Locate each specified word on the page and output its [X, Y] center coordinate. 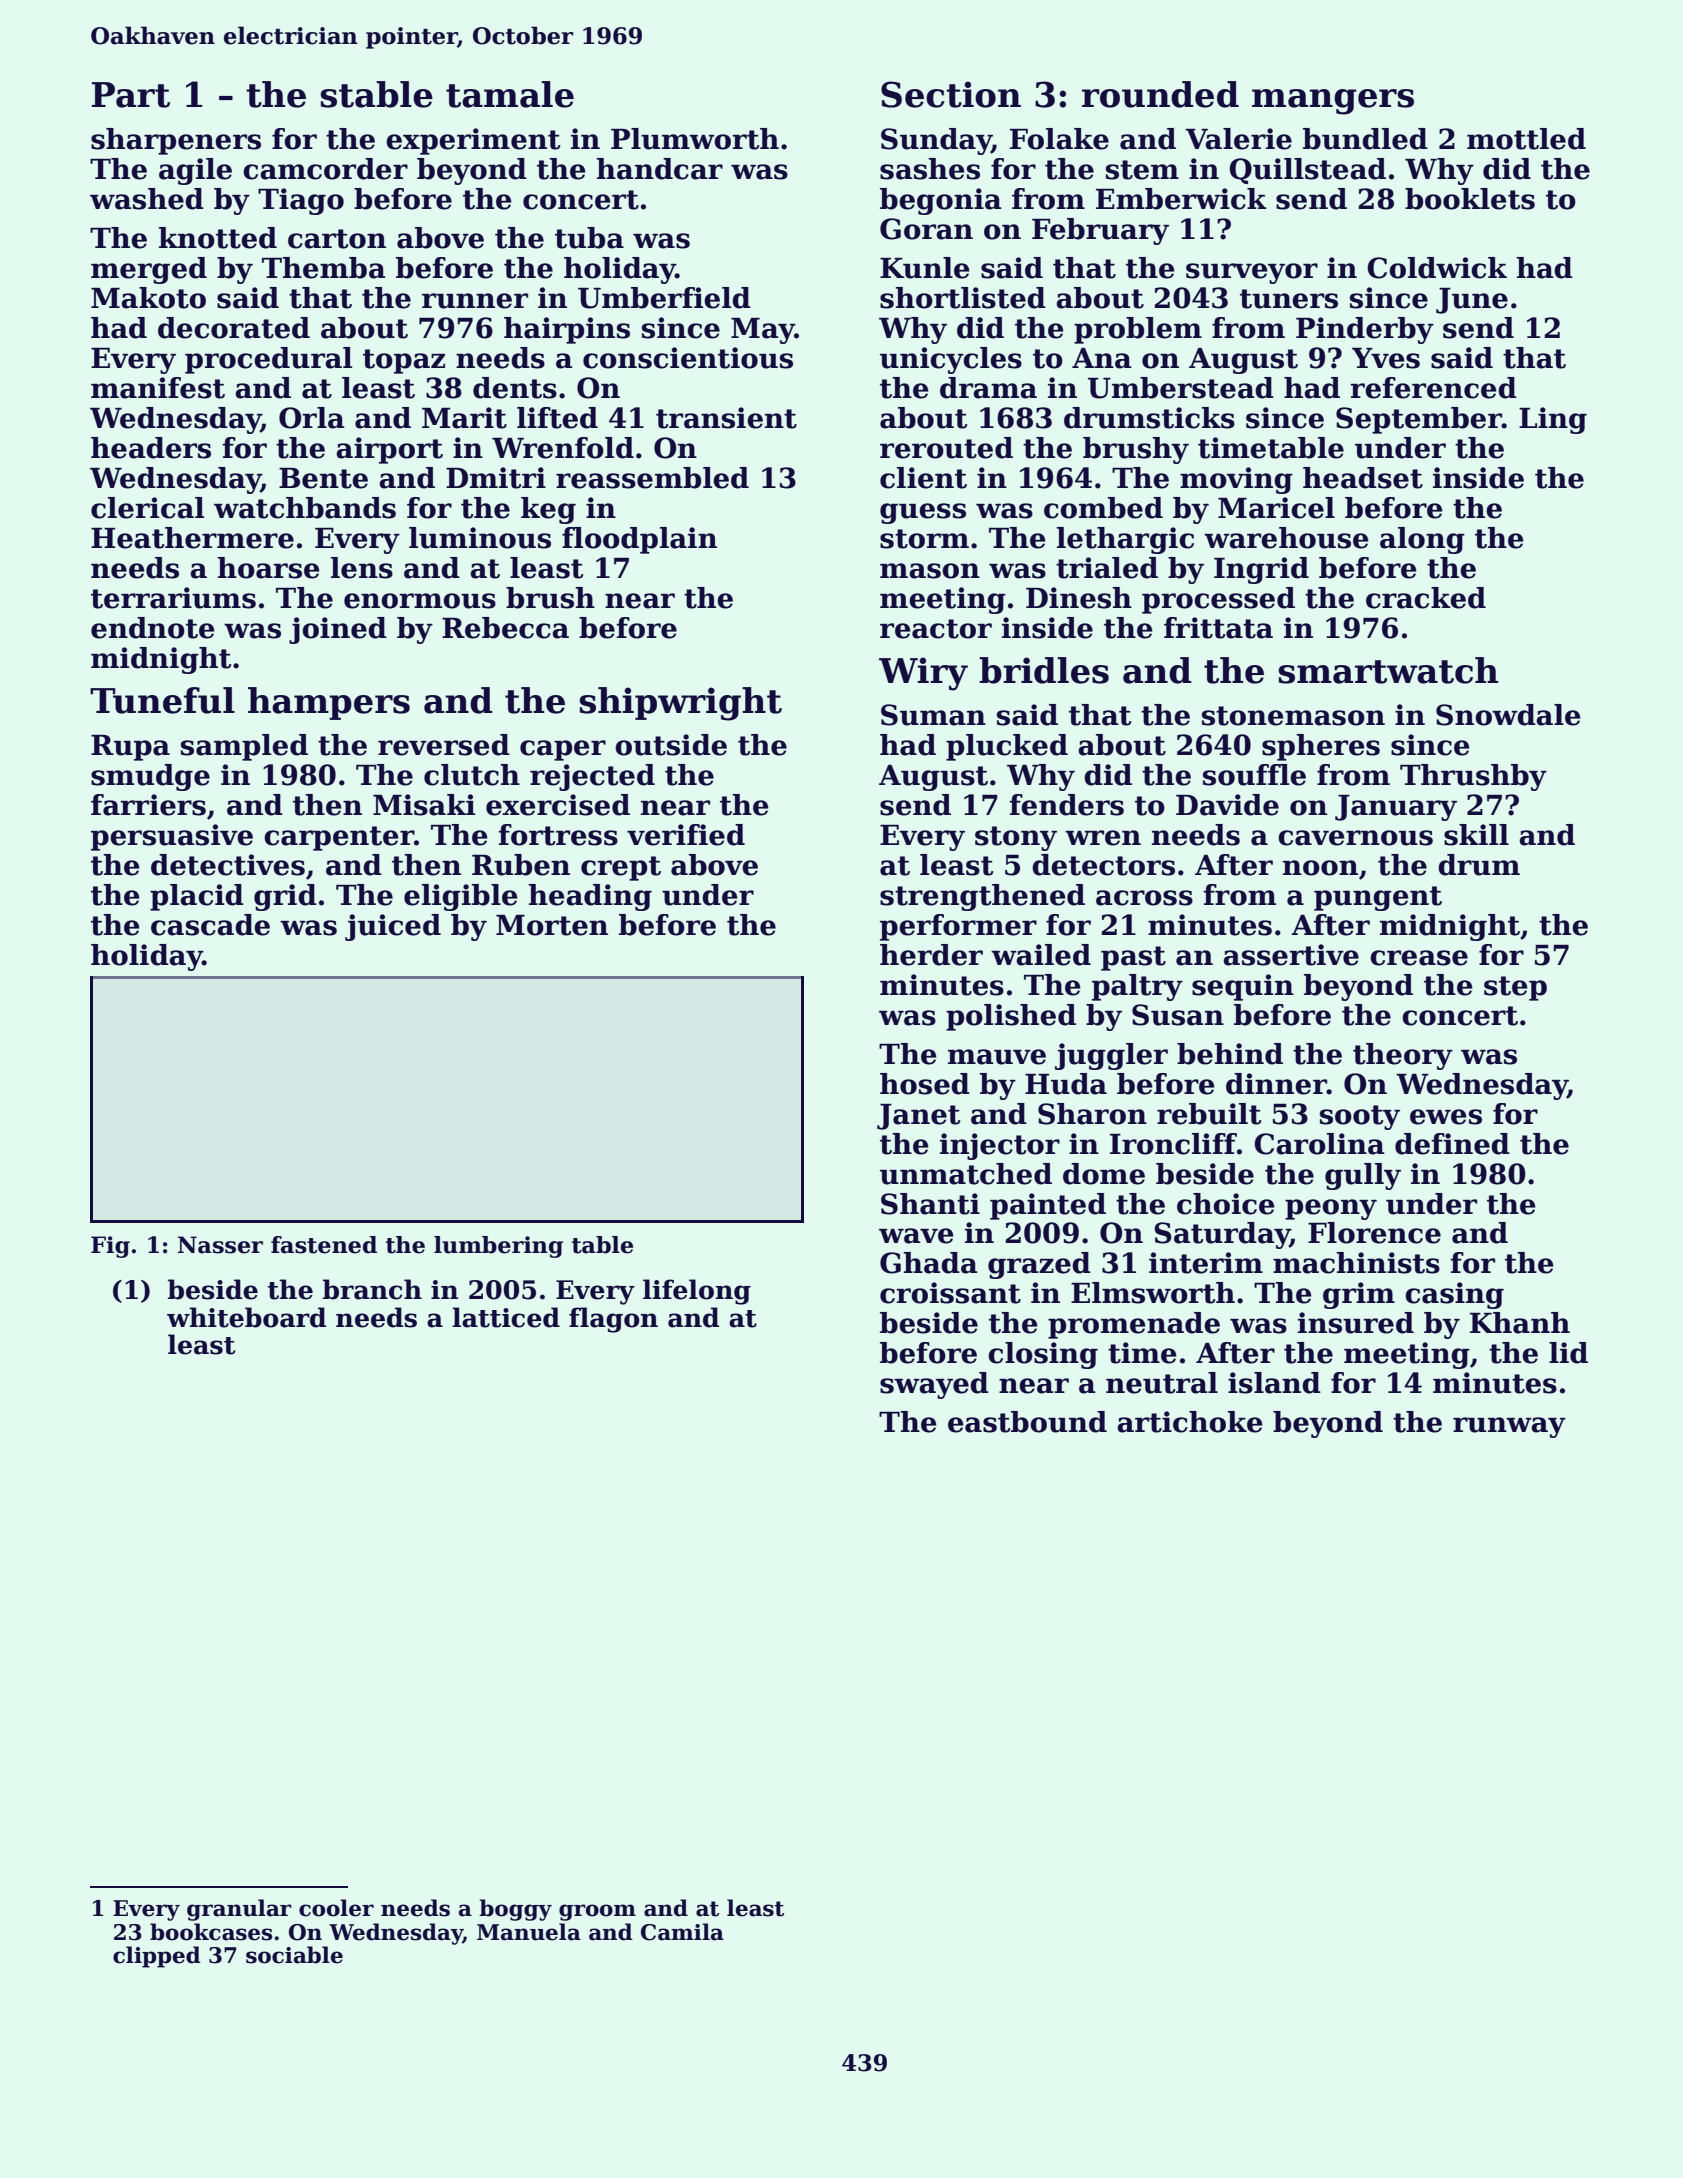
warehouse [1286, 538]
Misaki [424, 805]
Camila [682, 1932]
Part [131, 95]
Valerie [1238, 139]
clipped [157, 1957]
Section [951, 94]
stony [1016, 838]
